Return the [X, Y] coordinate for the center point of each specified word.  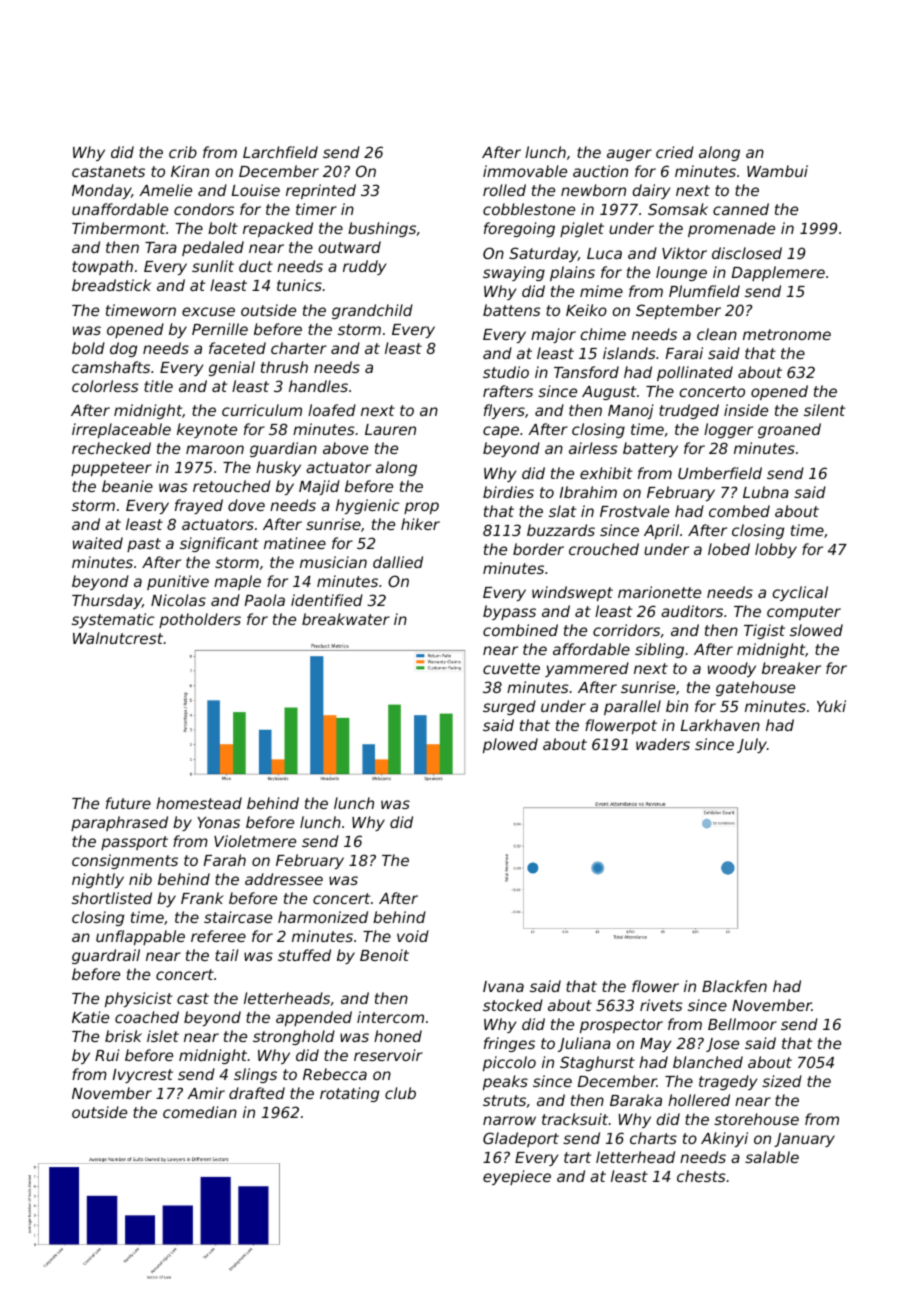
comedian [200, 1112]
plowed [510, 745]
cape [501, 432]
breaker [791, 668]
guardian [283, 449]
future [128, 803]
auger [629, 155]
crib [183, 152]
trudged [689, 411]
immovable [525, 171]
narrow [509, 1120]
